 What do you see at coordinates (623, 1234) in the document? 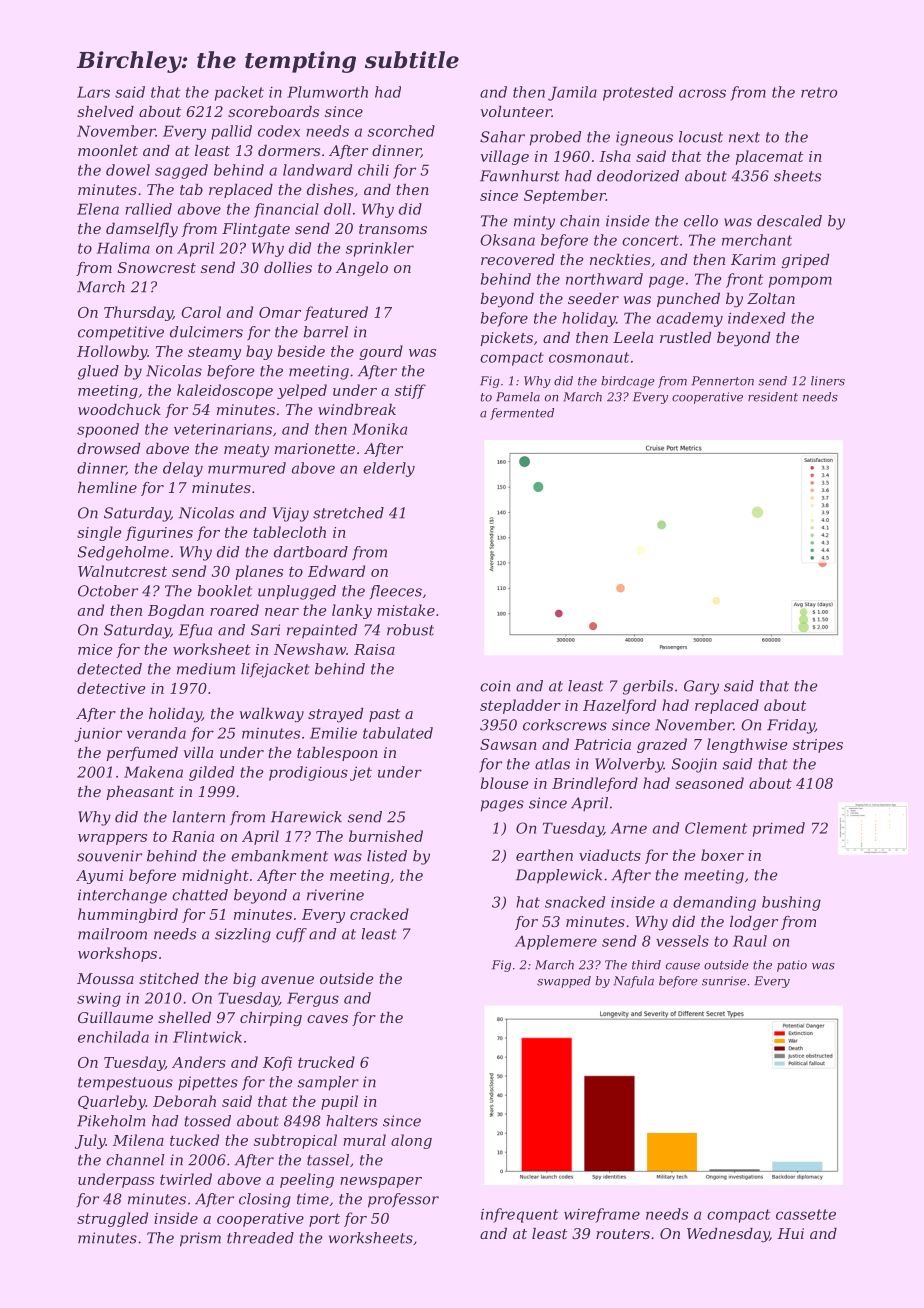
I see `routers` at bounding box center [623, 1234].
